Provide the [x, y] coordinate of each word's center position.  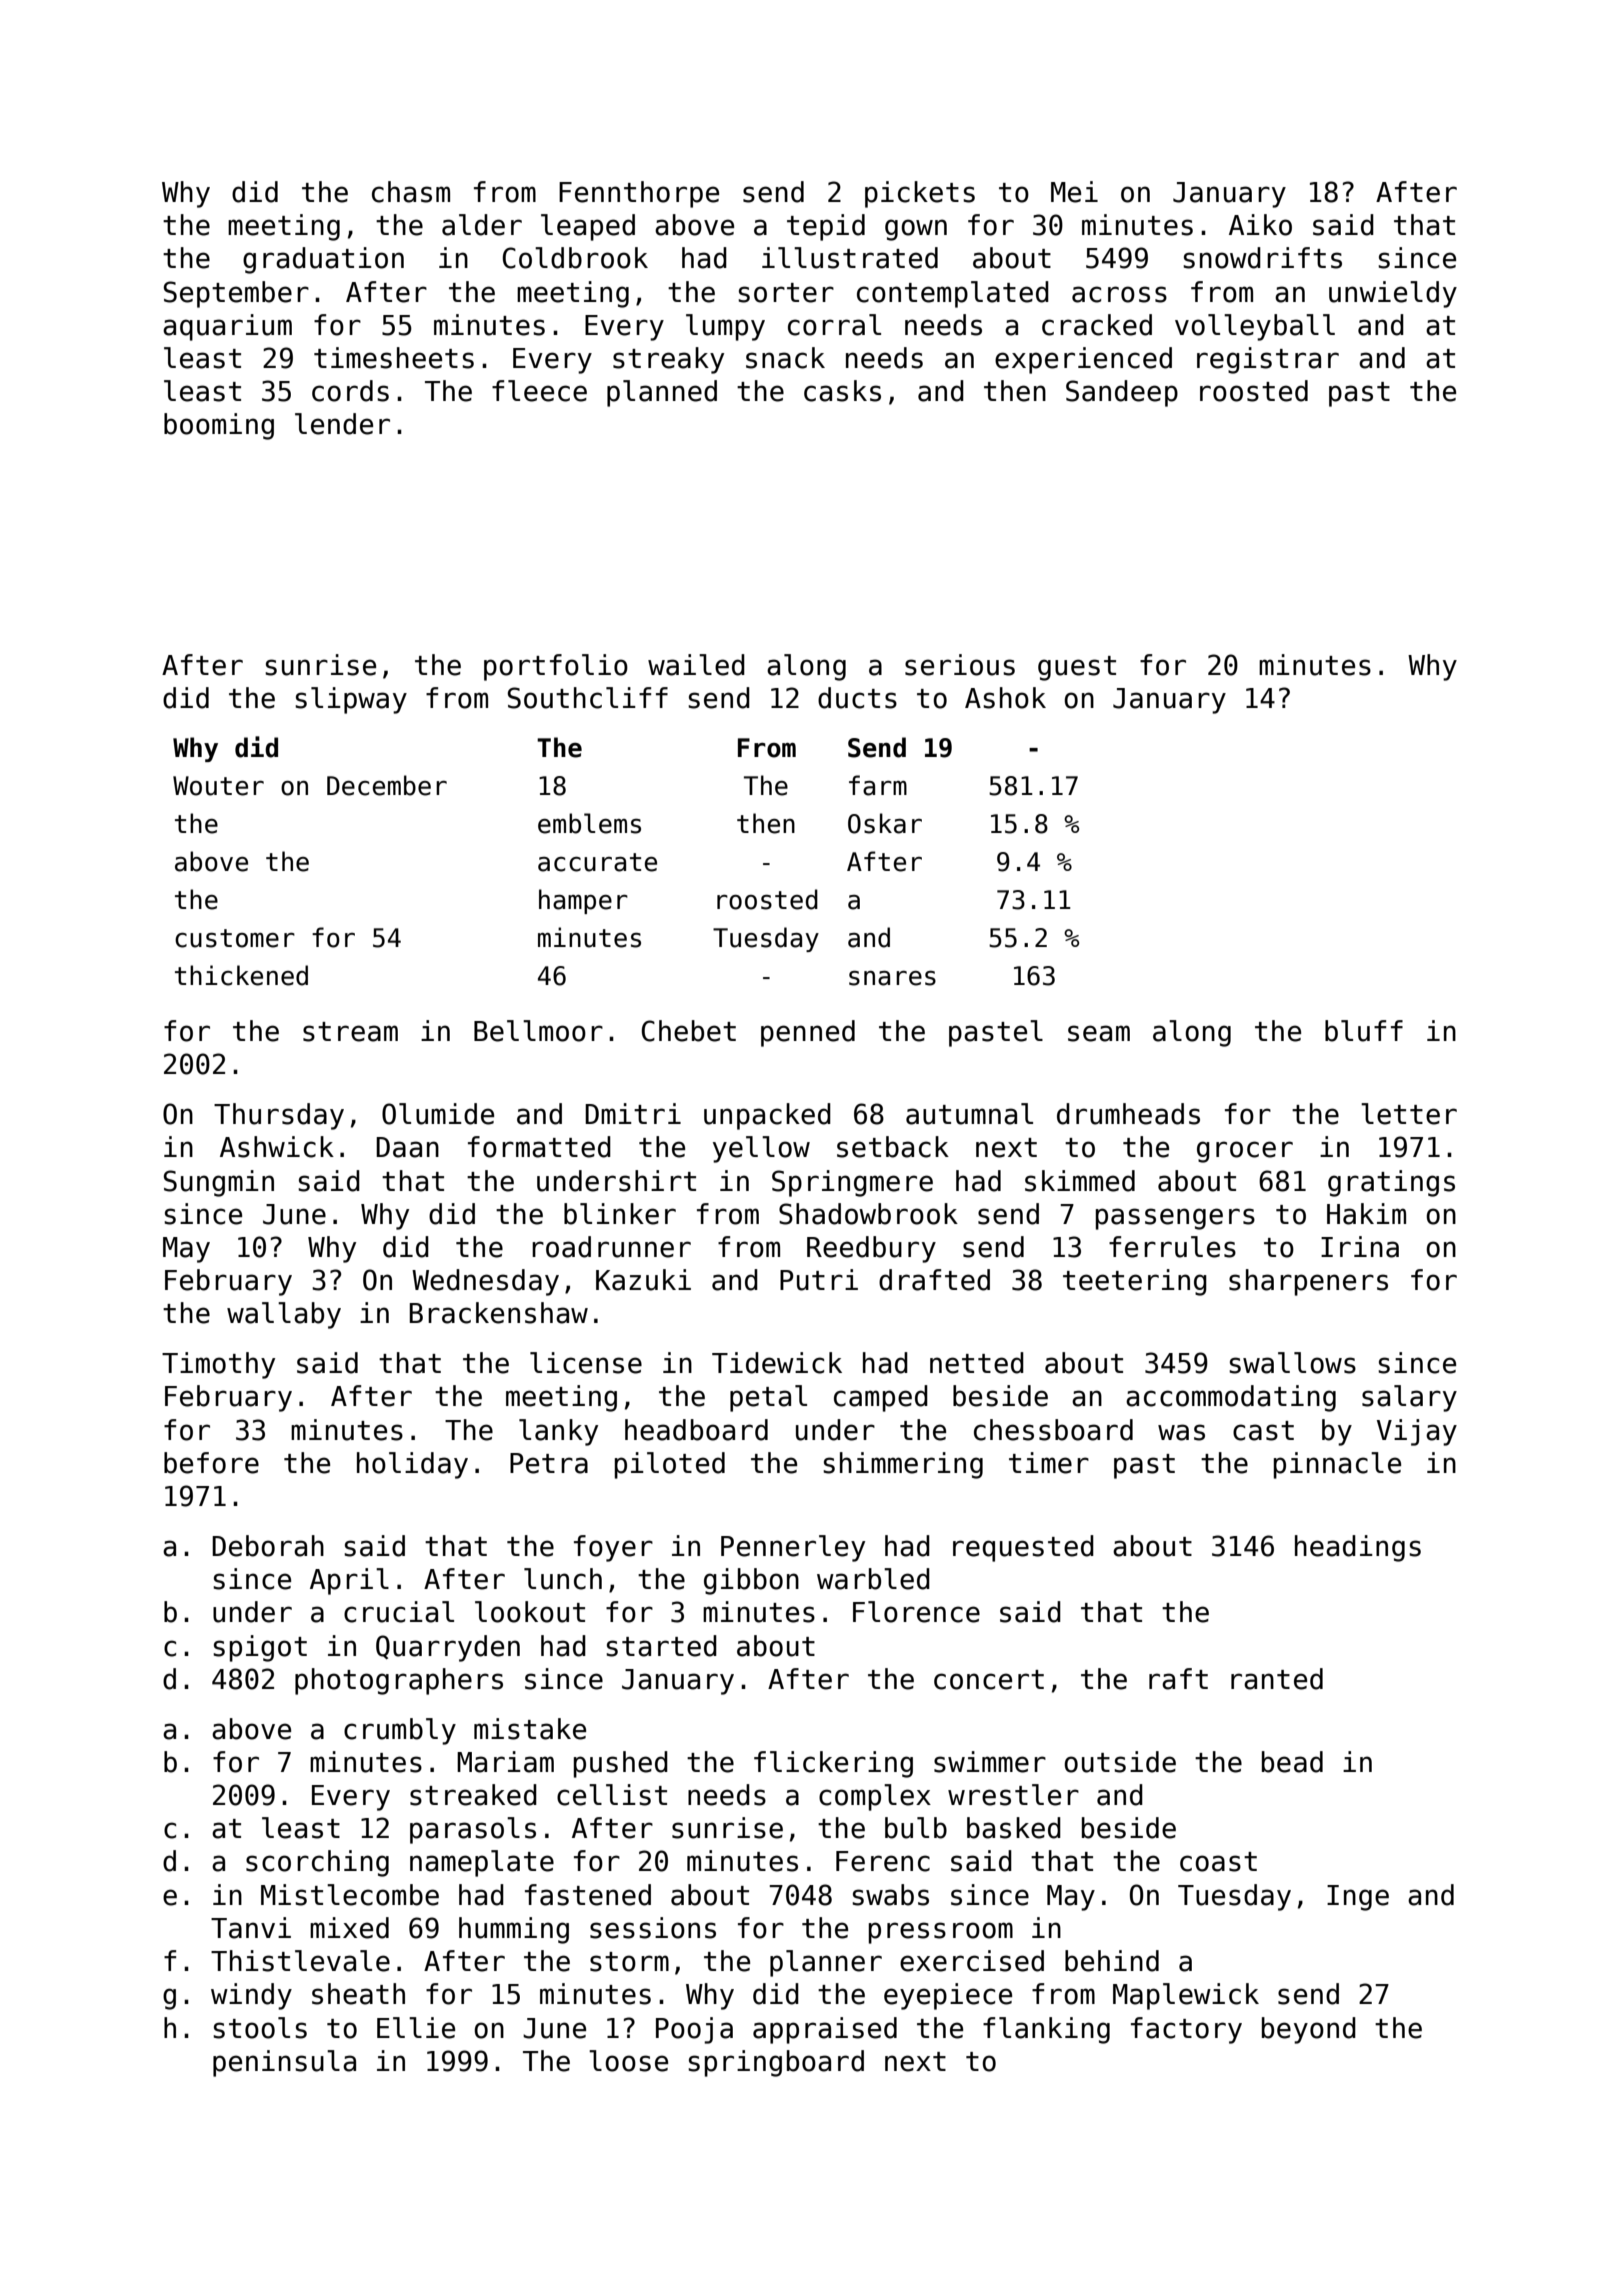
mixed [349, 1928]
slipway [351, 700]
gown [916, 230]
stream [350, 1032]
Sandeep [1122, 393]
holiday [412, 1465]
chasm [411, 192]
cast [1263, 1431]
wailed [696, 665]
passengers [1175, 1219]
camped [881, 1398]
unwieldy [1393, 294]
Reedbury [871, 1249]
